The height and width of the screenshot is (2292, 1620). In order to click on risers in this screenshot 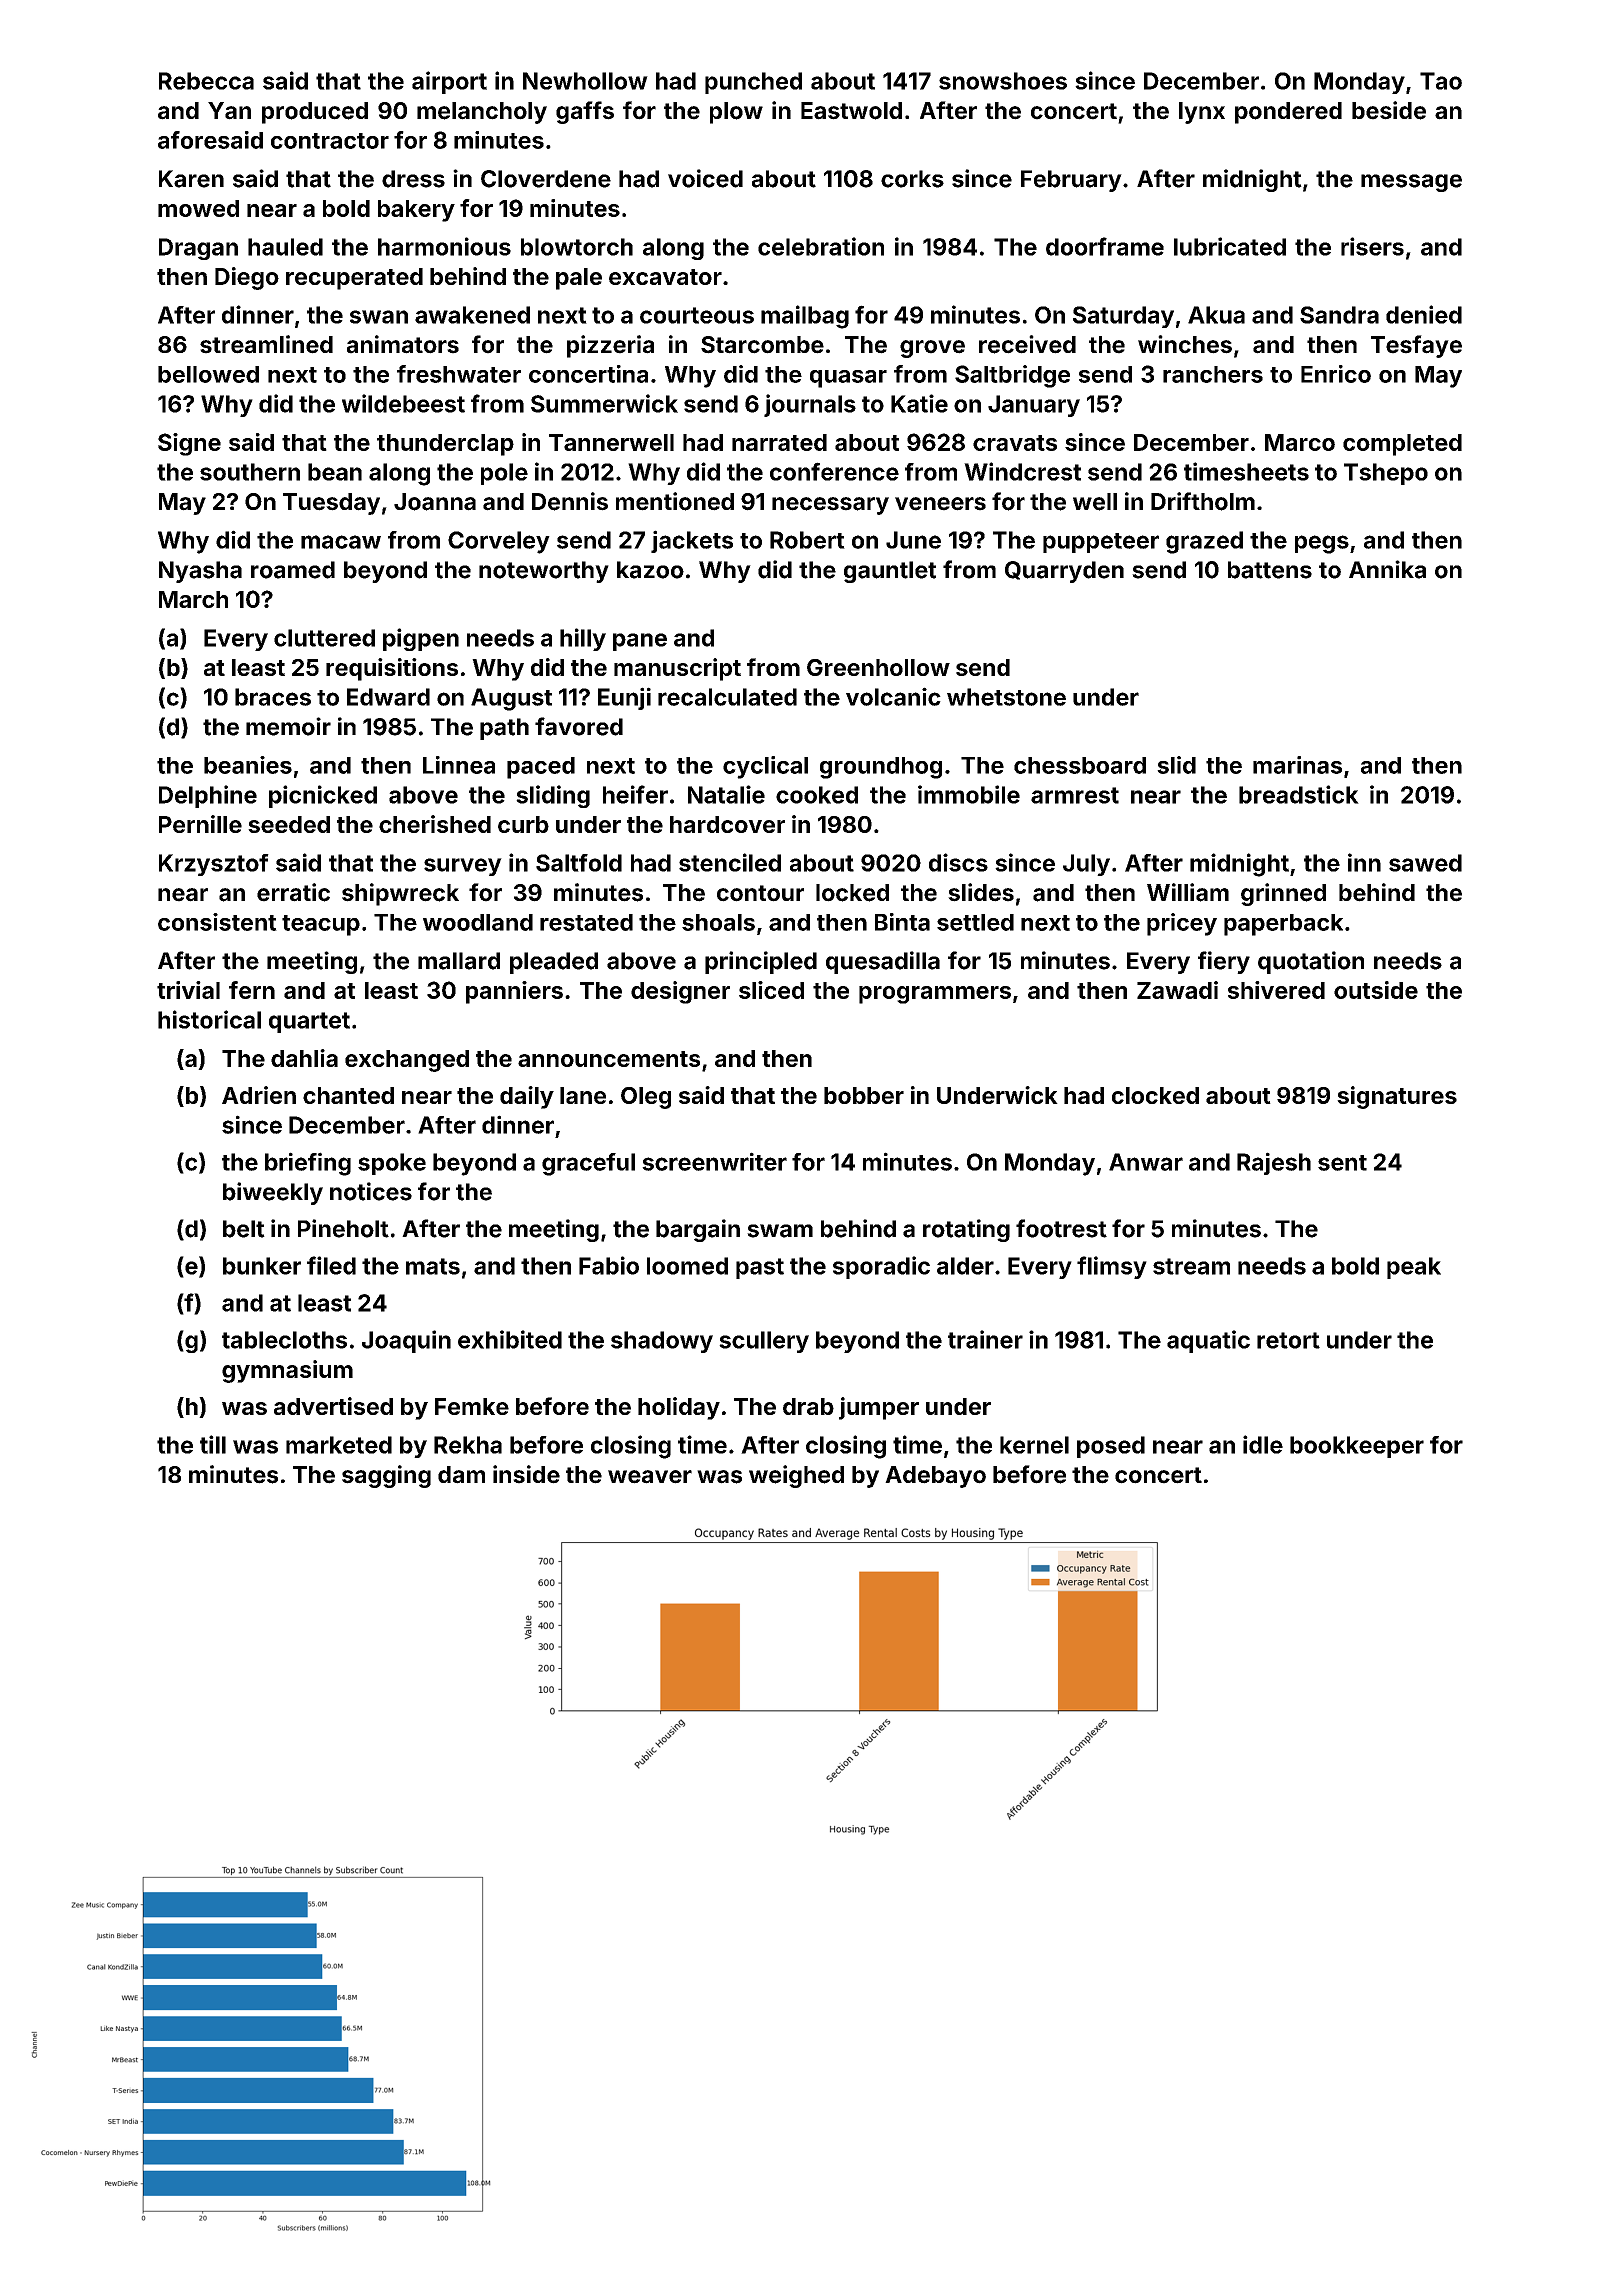, I will do `click(1372, 246)`.
